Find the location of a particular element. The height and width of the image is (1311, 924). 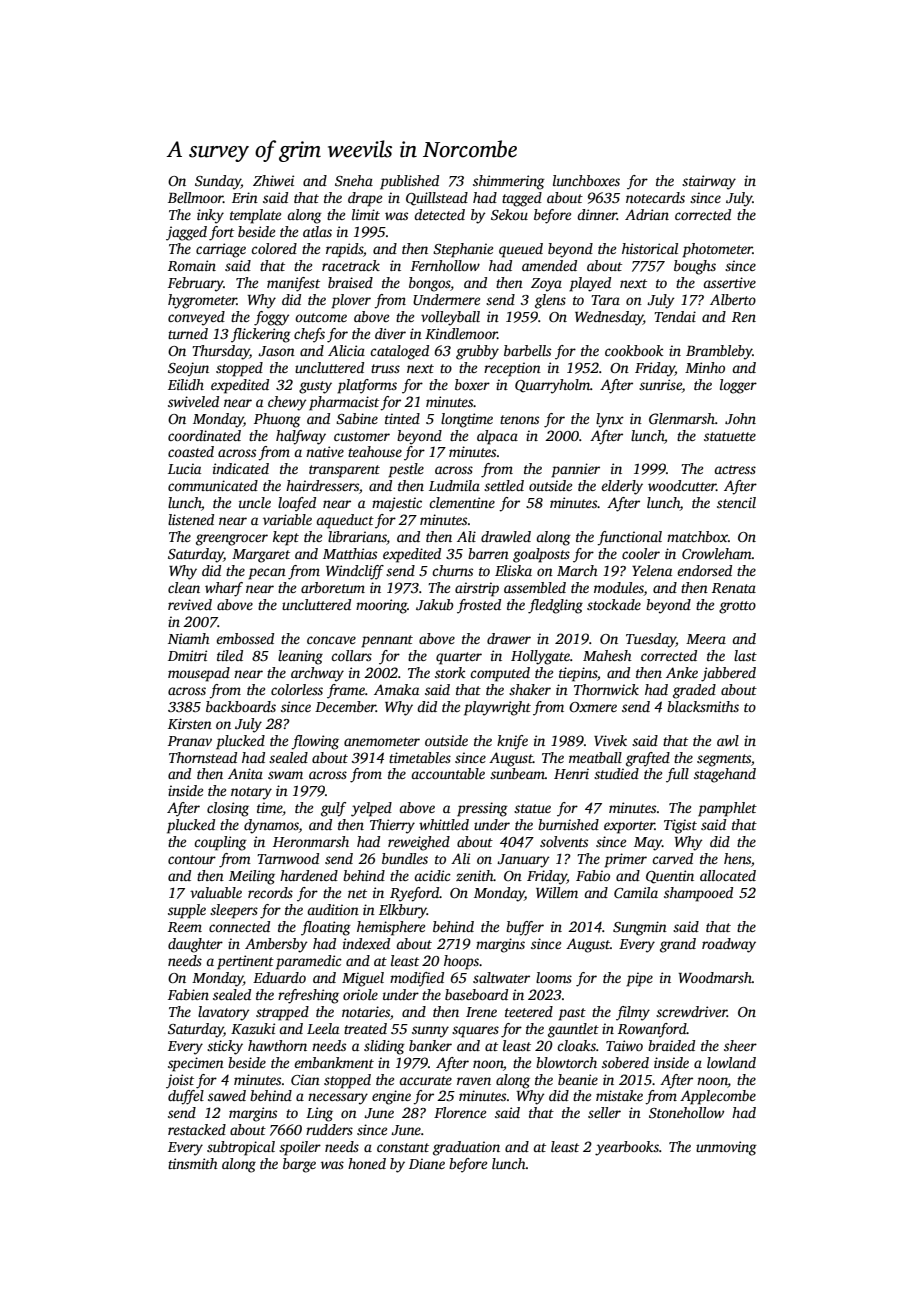

accountable is located at coordinates (448, 773).
